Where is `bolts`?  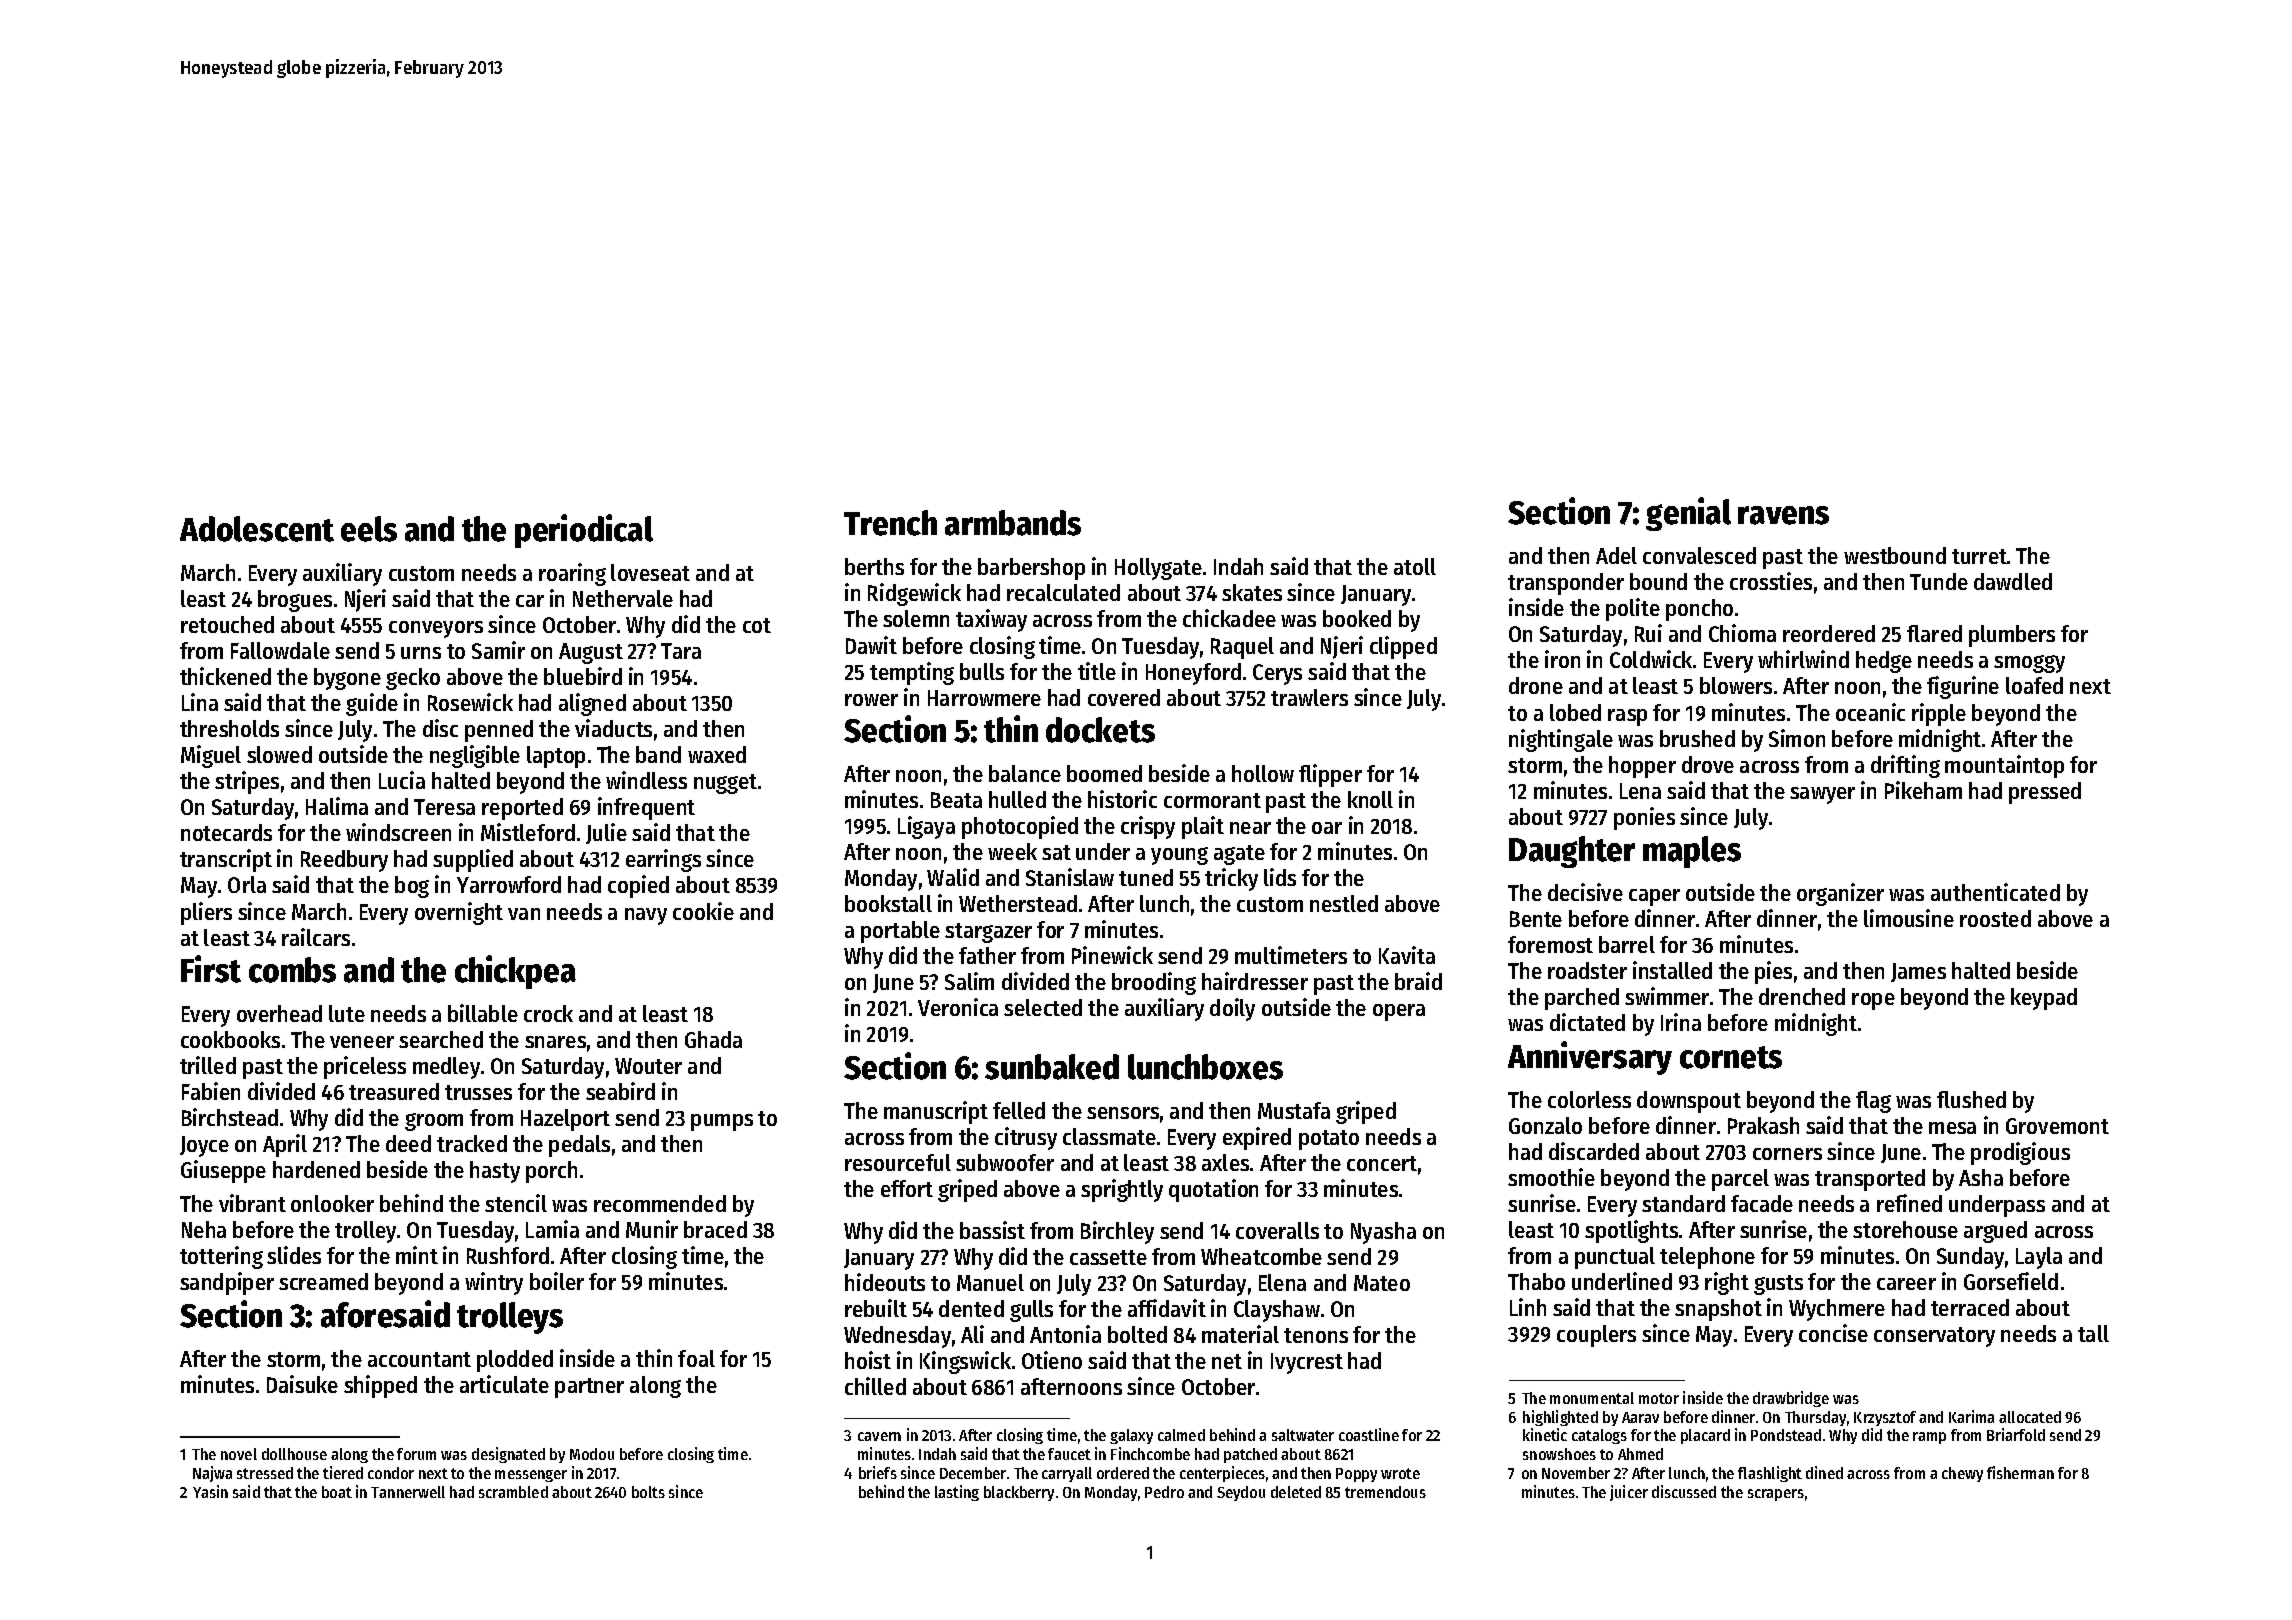
bolts is located at coordinates (648, 1492).
